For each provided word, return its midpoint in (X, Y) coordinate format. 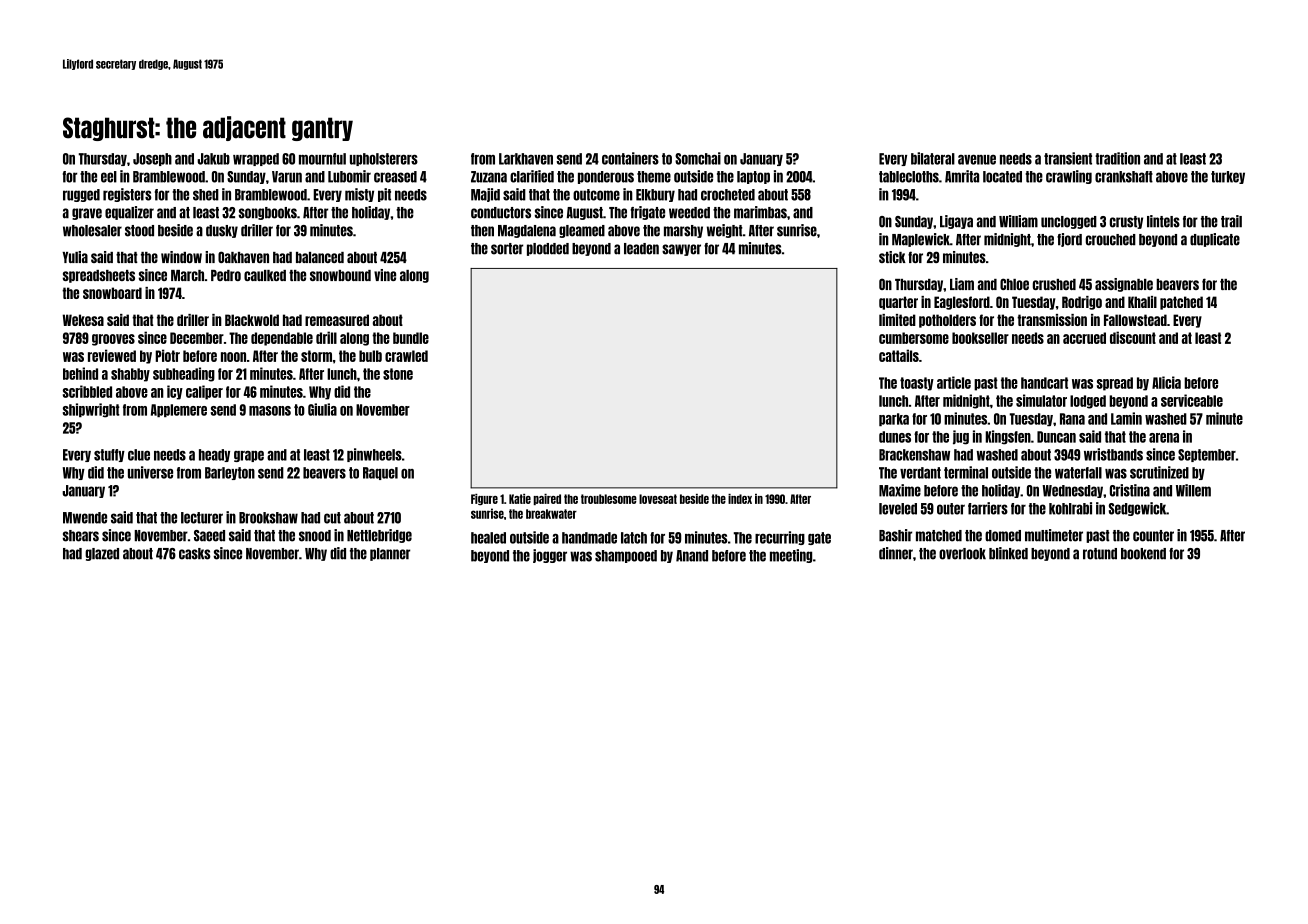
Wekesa (83, 320)
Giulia (322, 409)
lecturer (202, 518)
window (181, 257)
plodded (548, 249)
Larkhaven (526, 159)
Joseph (152, 159)
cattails (899, 355)
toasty (917, 384)
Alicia (1166, 382)
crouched (1111, 240)
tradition (1117, 158)
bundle (411, 338)
